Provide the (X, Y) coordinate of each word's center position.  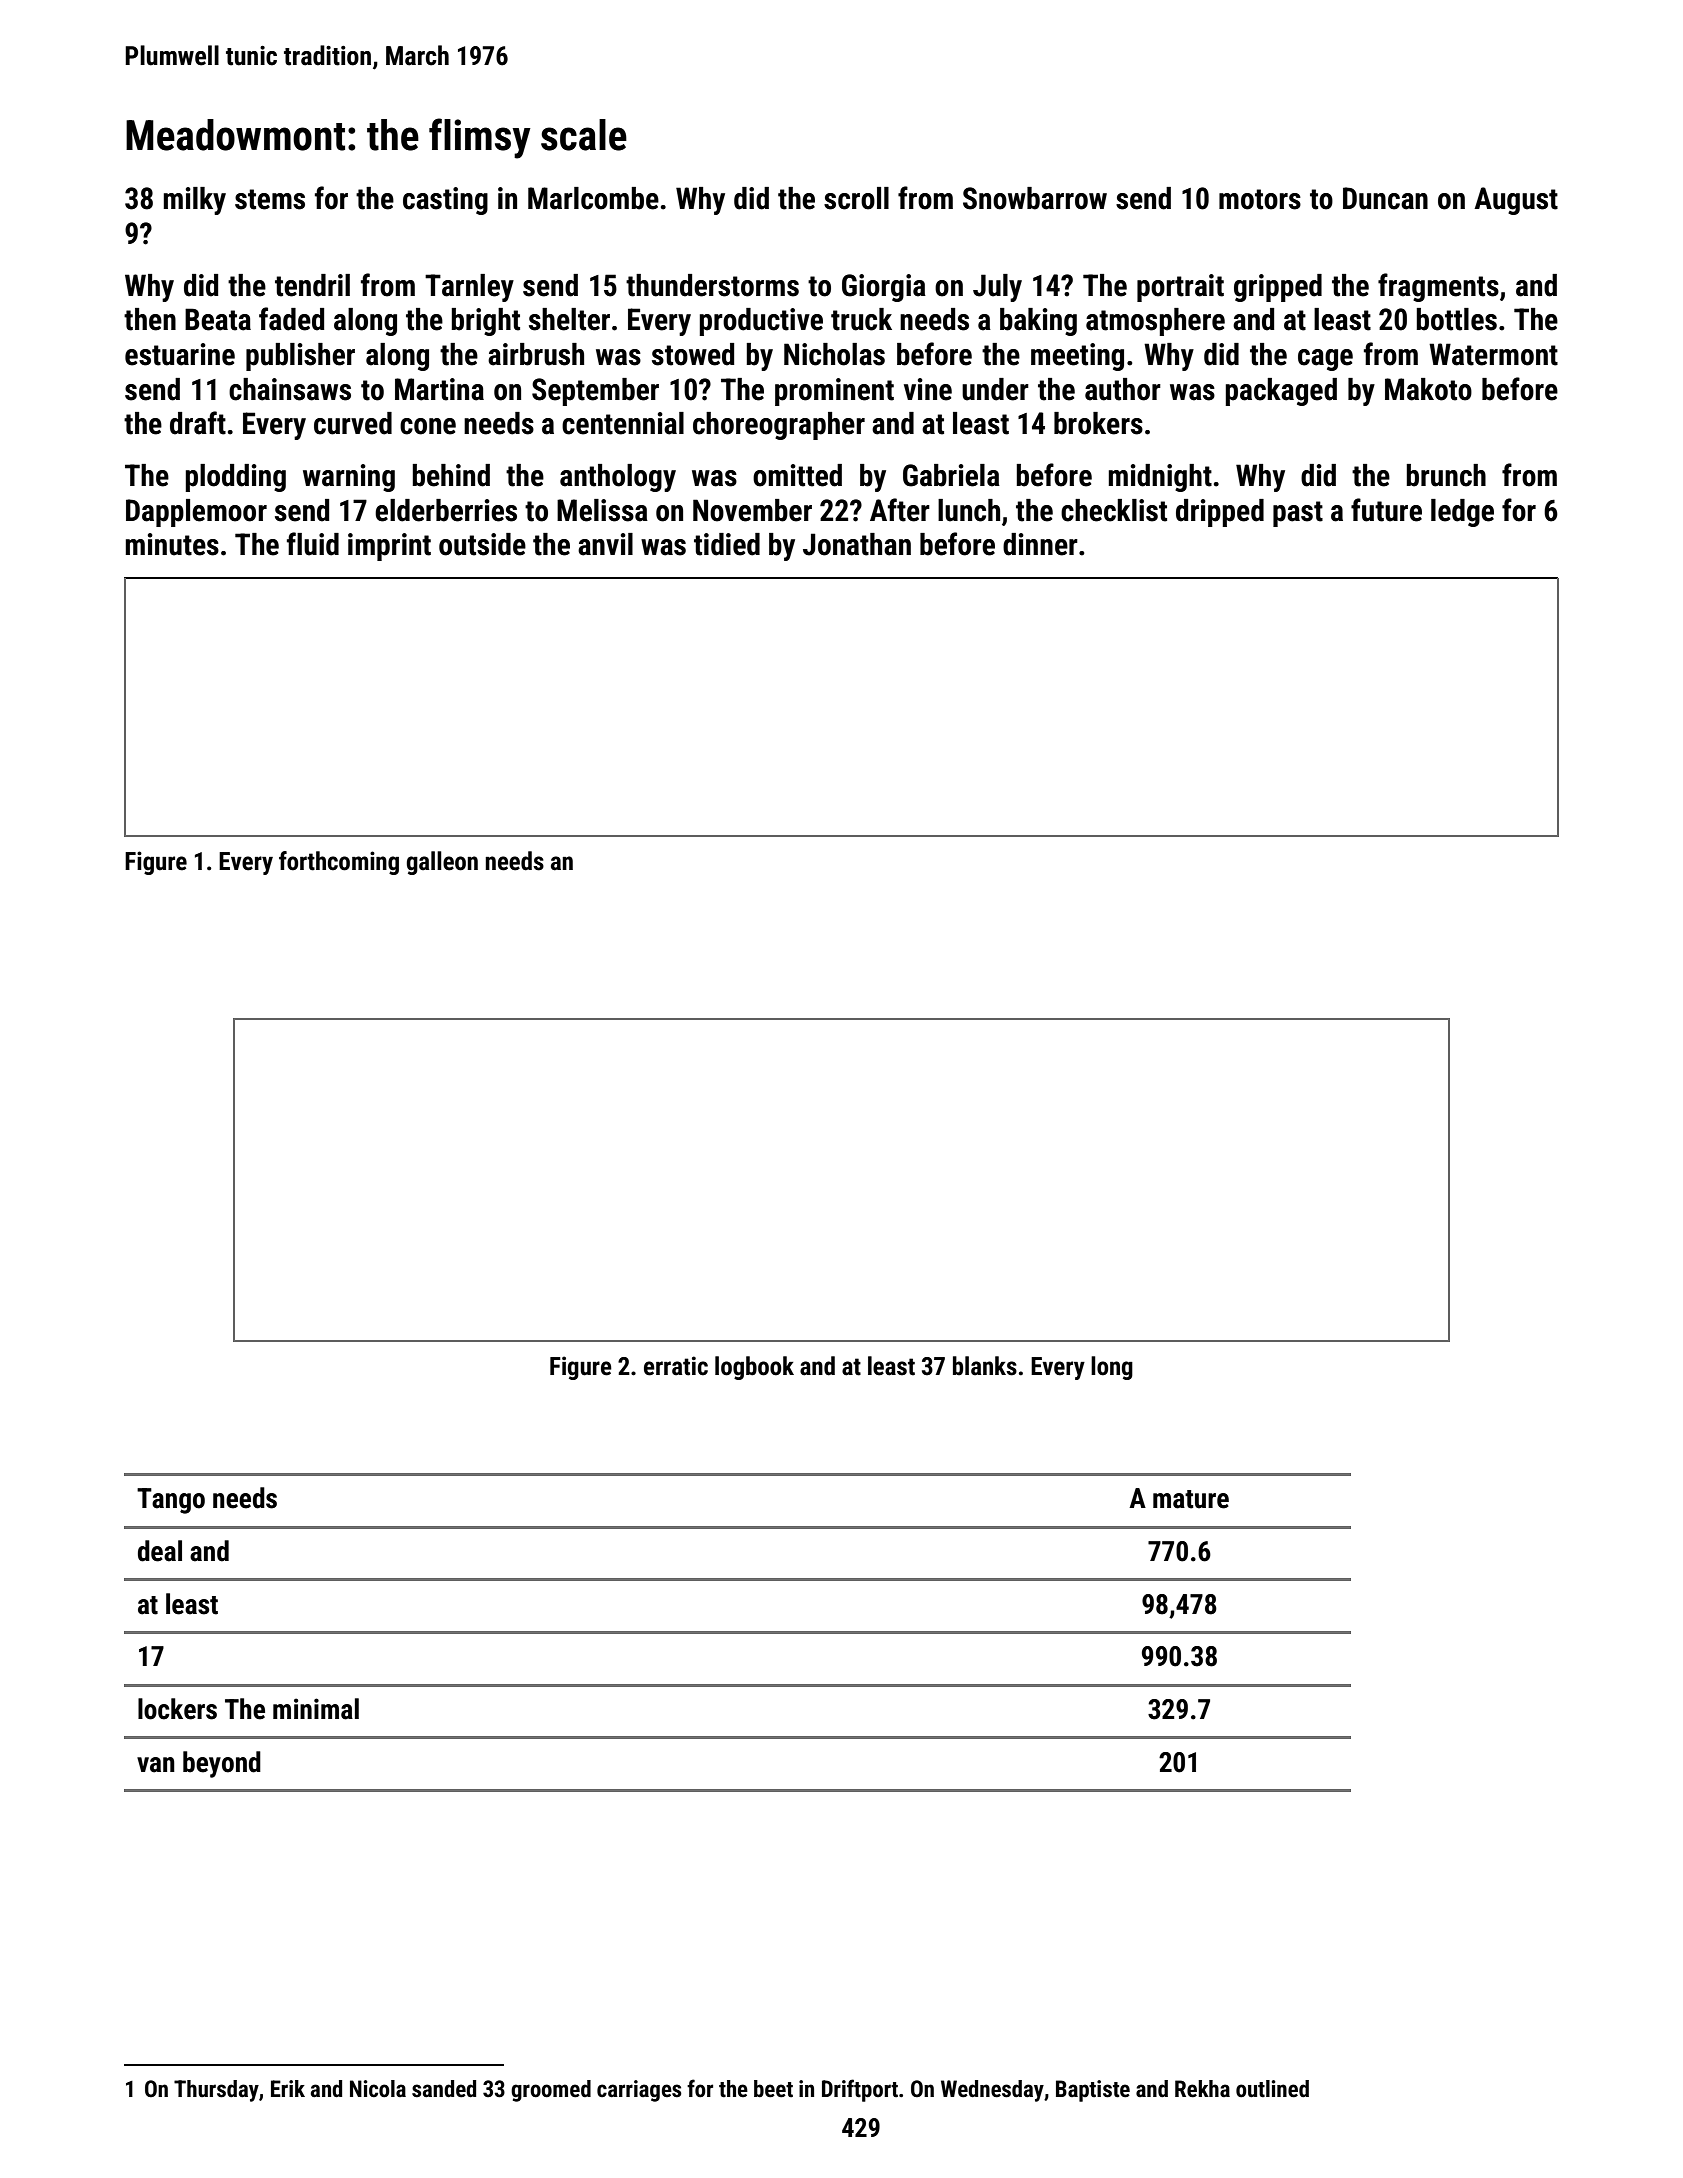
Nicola (378, 2089)
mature (1191, 1499)
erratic (676, 1366)
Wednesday (992, 2091)
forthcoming (339, 863)
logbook (754, 1368)
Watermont (1493, 354)
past (1298, 514)
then (150, 319)
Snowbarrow (1035, 198)
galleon (442, 863)
